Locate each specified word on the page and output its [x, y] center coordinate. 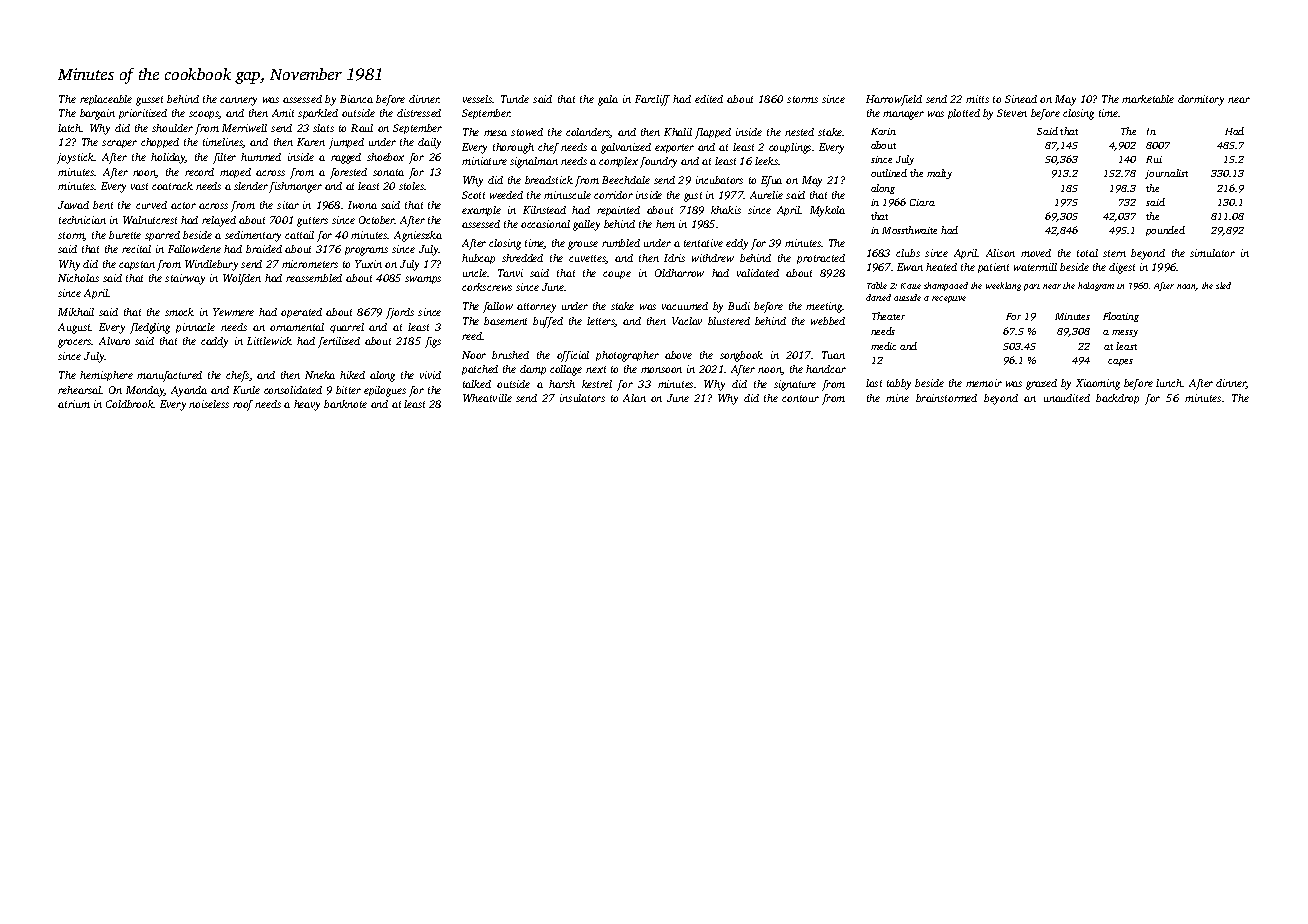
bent [103, 205]
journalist [1166, 174]
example [481, 211]
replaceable [106, 100]
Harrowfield [894, 100]
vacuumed [685, 306]
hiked [352, 375]
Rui [1154, 159]
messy [1125, 333]
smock [179, 312]
